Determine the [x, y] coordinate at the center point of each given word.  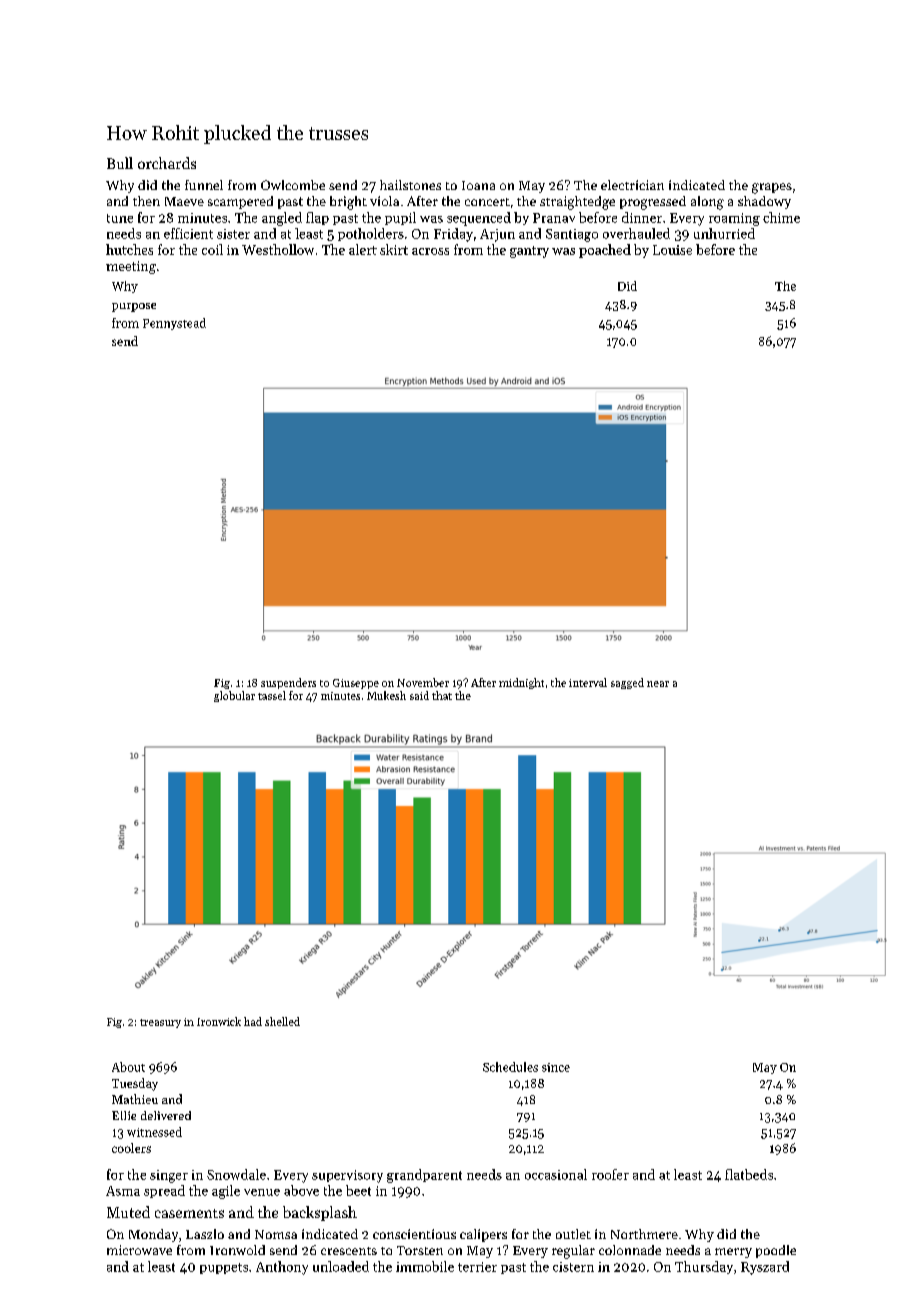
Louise [672, 250]
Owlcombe [293, 185]
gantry [529, 252]
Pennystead [174, 324]
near [658, 684]
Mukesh [386, 695]
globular [234, 696]
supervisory [347, 1176]
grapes [772, 188]
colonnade [630, 1250]
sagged [627, 683]
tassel [272, 695]
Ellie [124, 1115]
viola [384, 201]
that [442, 695]
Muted [128, 1212]
